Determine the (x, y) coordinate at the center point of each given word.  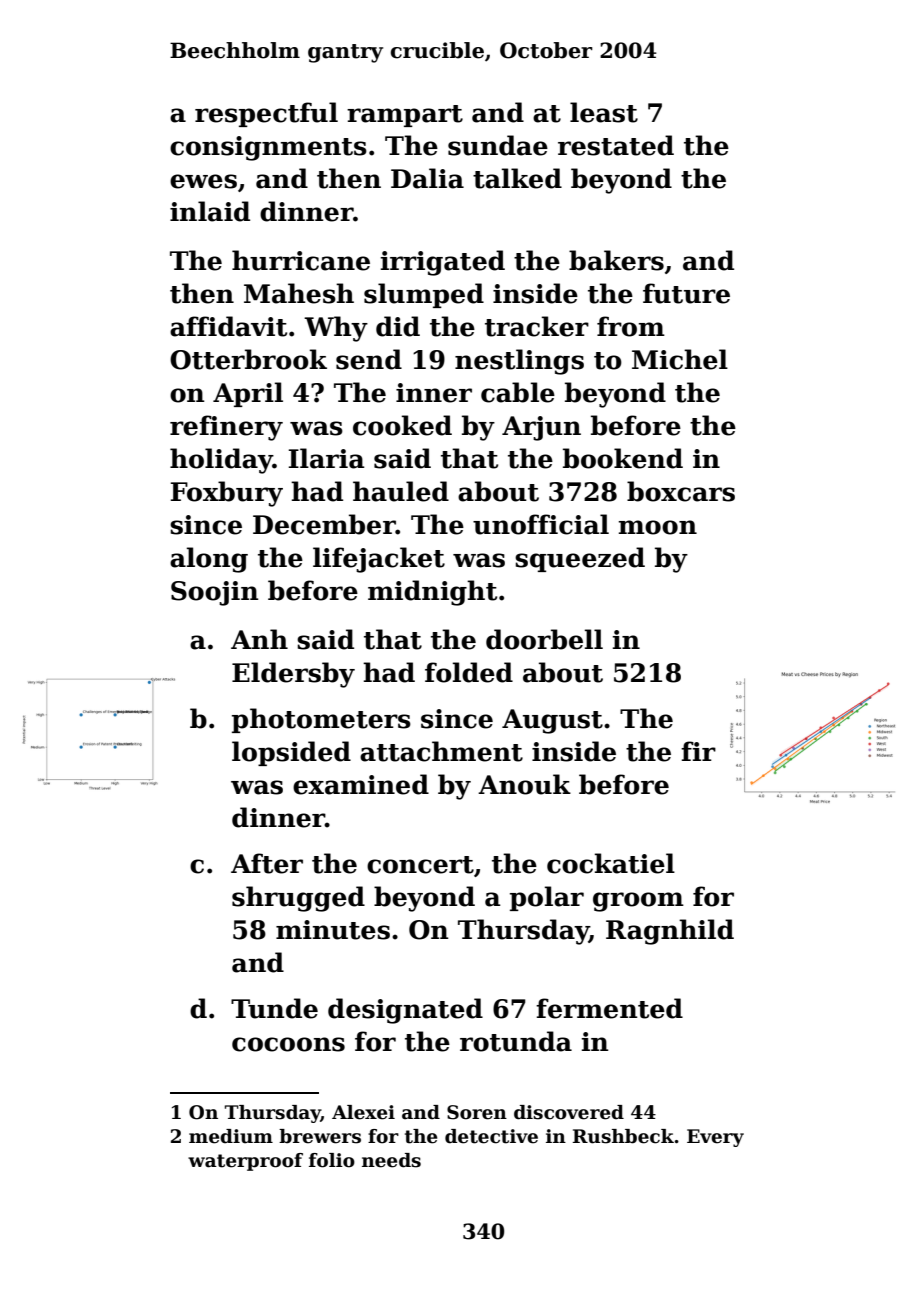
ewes (203, 181)
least (604, 112)
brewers (320, 1136)
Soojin (215, 593)
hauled (401, 491)
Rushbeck (623, 1136)
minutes (333, 930)
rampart (405, 116)
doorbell (544, 639)
